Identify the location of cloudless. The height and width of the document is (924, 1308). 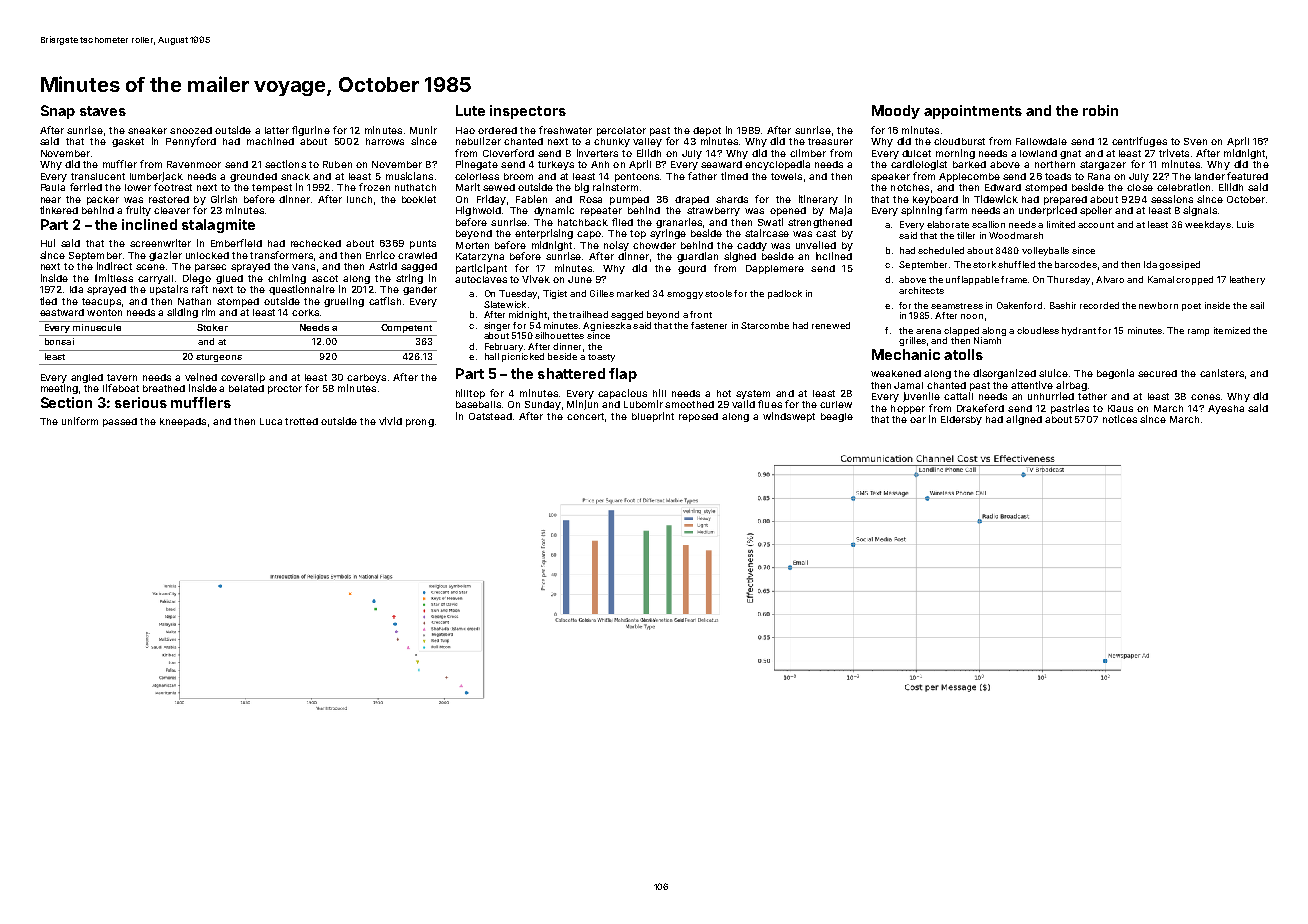
(1038, 330).
